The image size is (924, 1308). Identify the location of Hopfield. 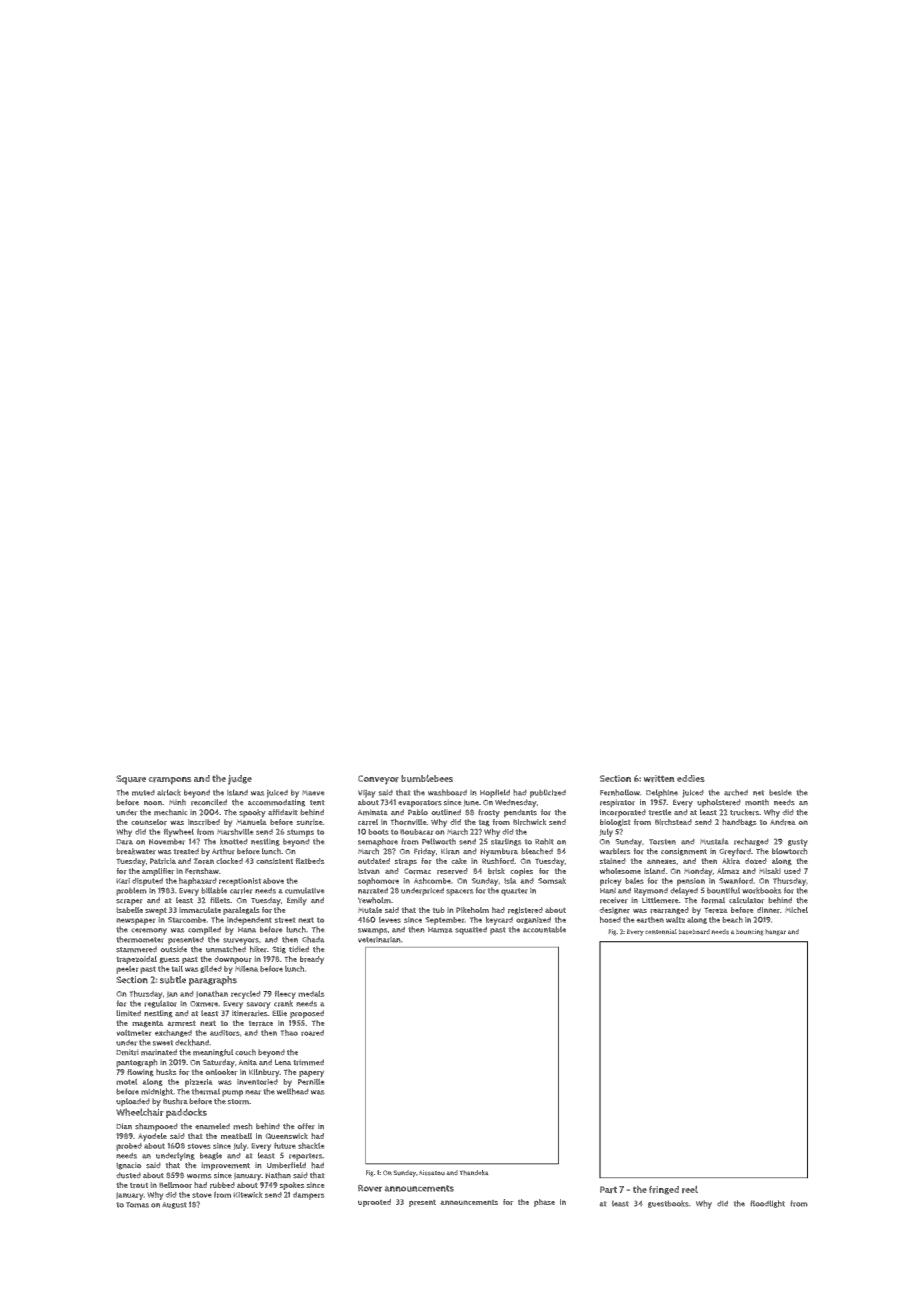
(495, 793).
